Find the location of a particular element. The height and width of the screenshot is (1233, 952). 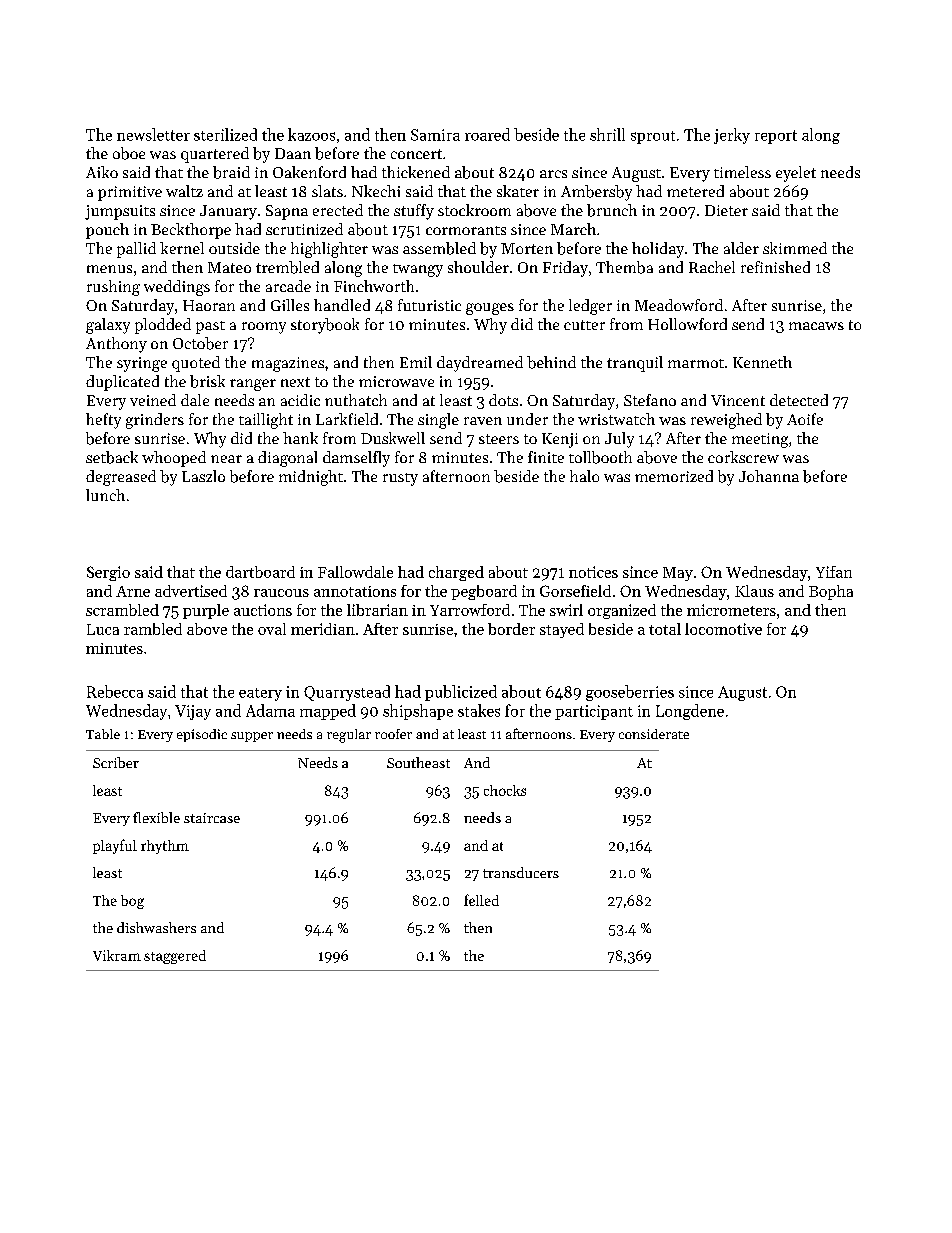

Luca is located at coordinates (103, 629).
